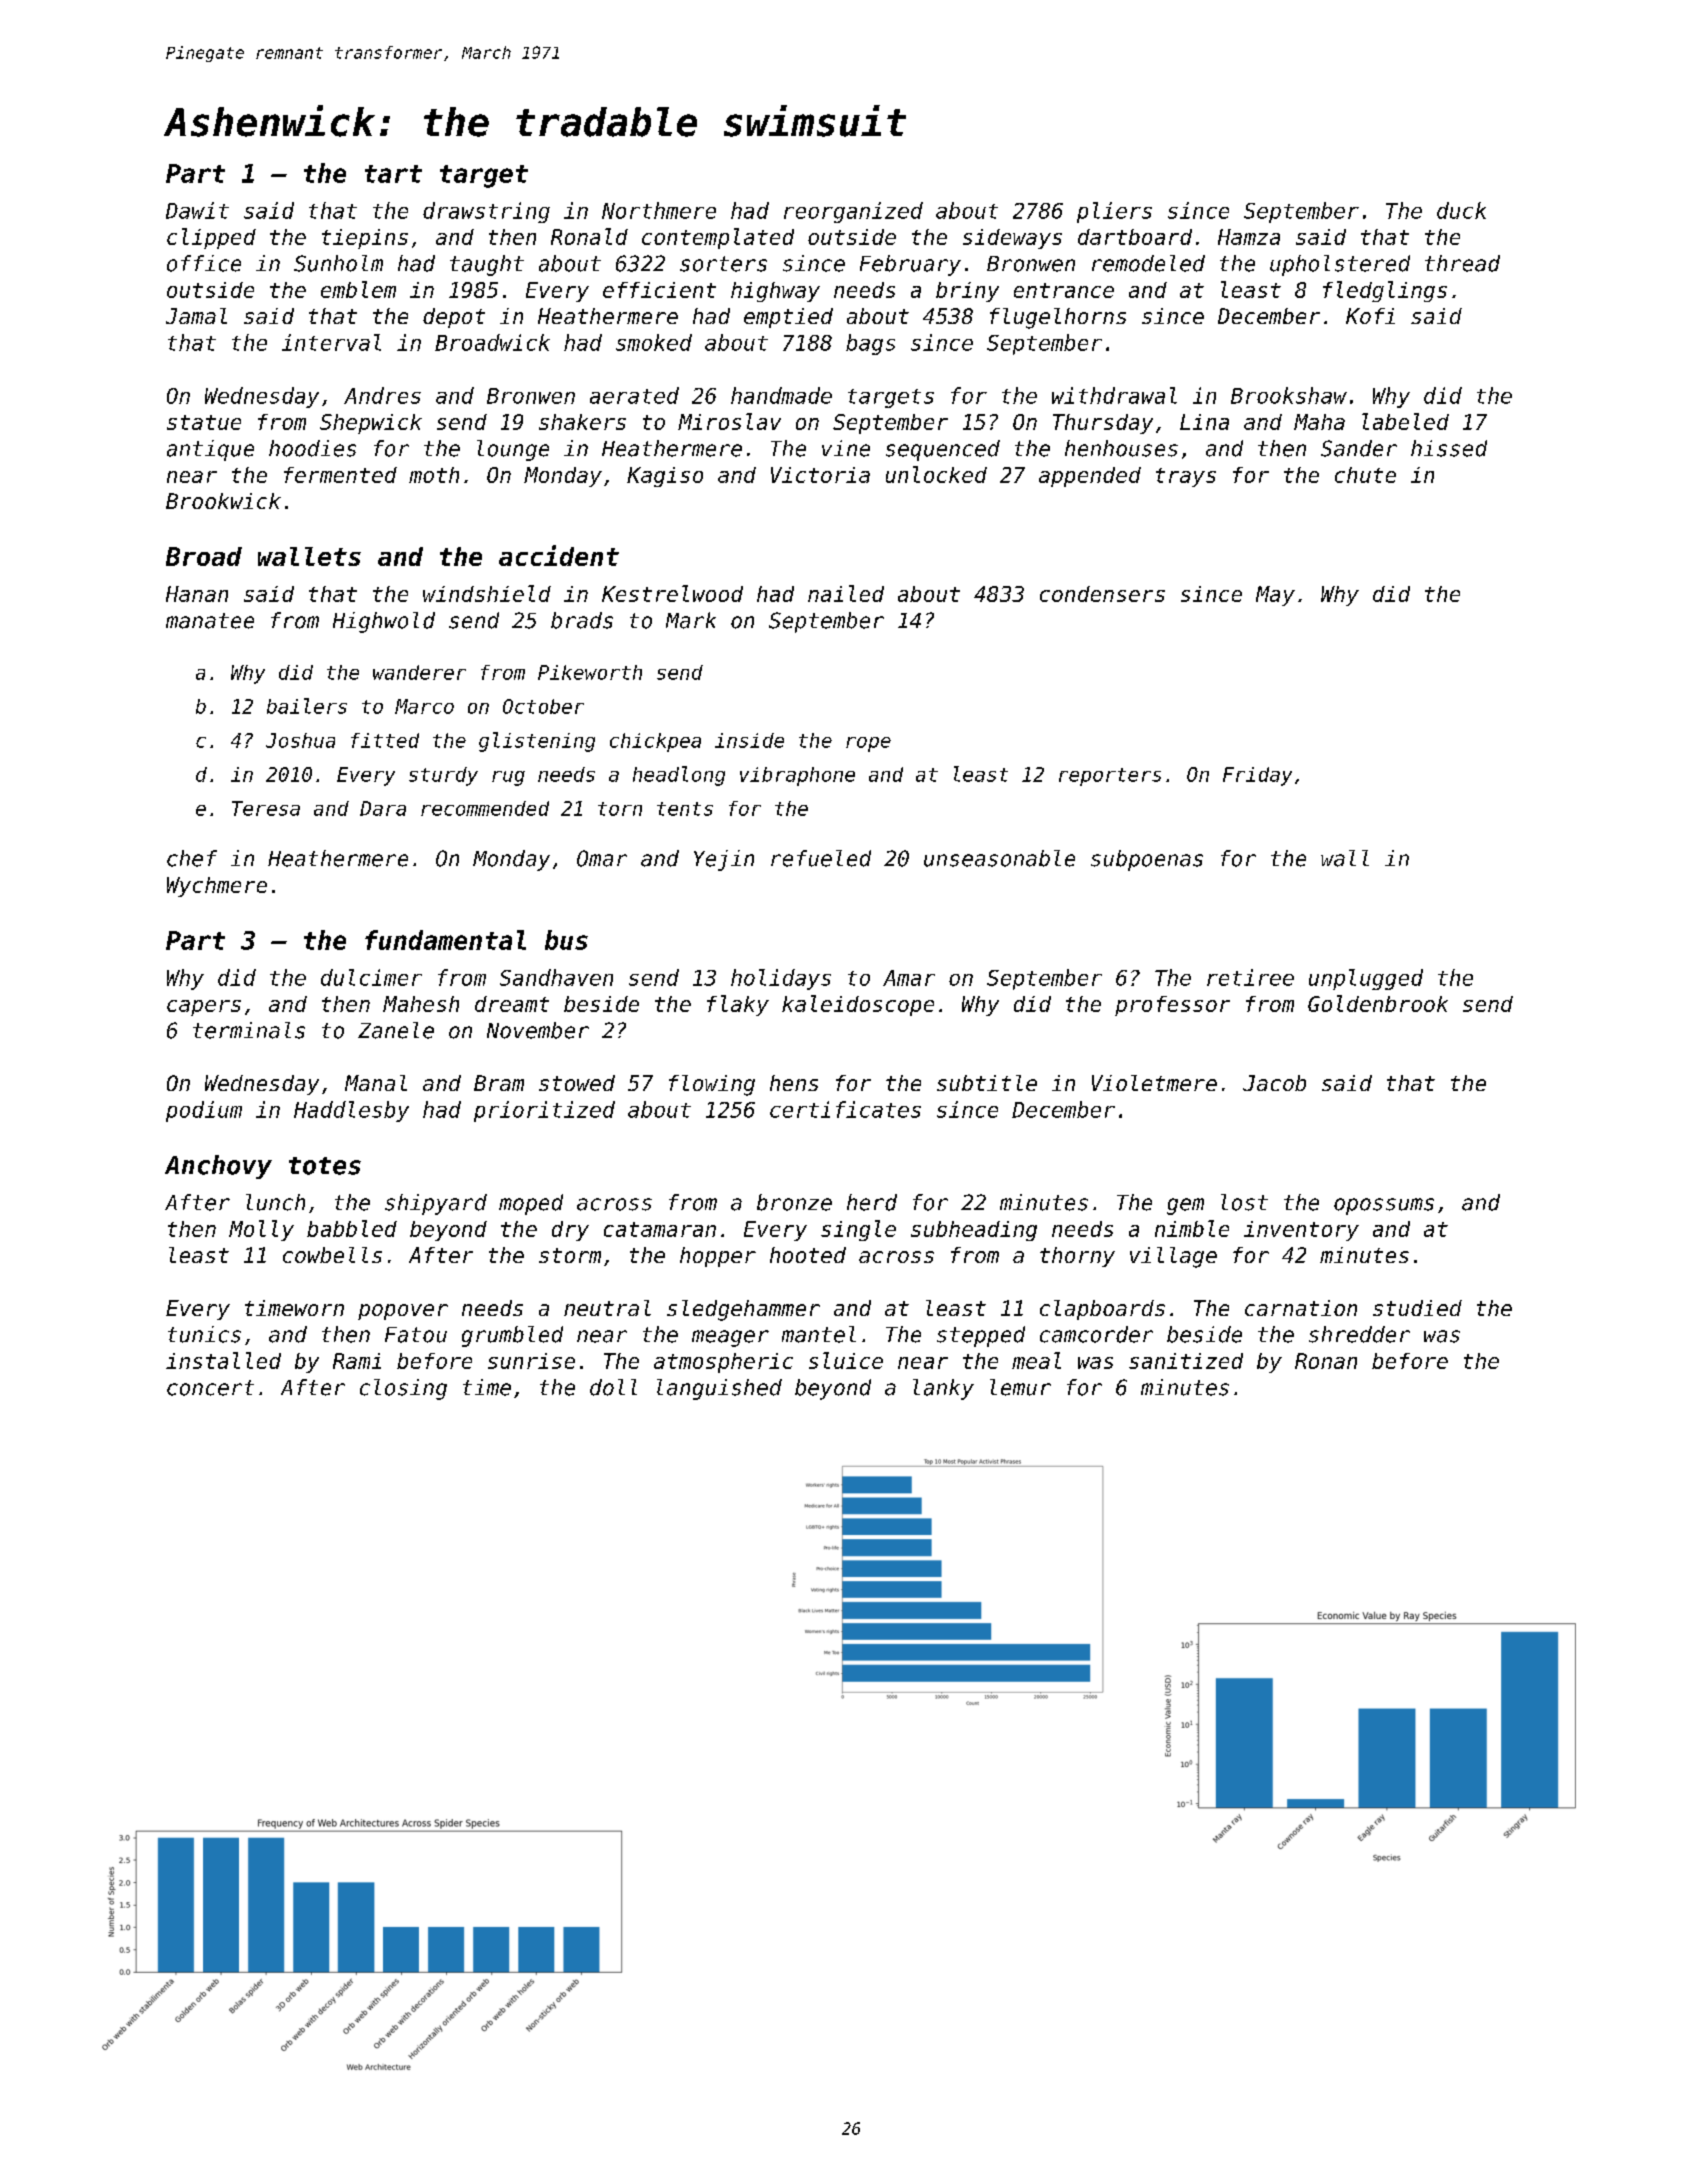  I want to click on capers, so click(204, 1008).
